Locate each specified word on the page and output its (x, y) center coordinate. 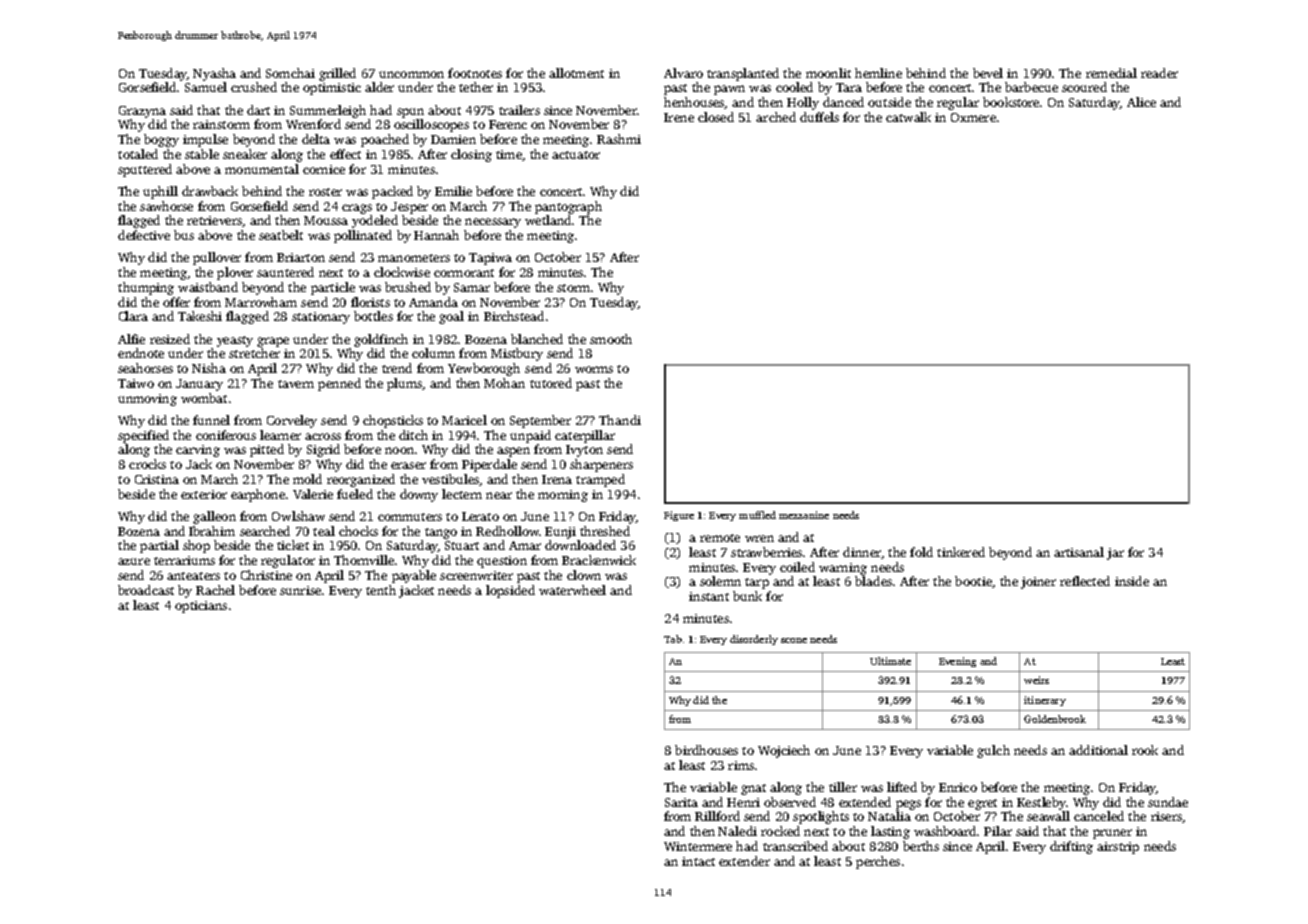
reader (1159, 73)
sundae (1168, 802)
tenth (381, 590)
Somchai (290, 73)
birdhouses (706, 750)
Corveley (292, 421)
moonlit (828, 73)
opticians (201, 607)
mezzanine (804, 515)
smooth (611, 339)
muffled (757, 515)
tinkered (961, 552)
